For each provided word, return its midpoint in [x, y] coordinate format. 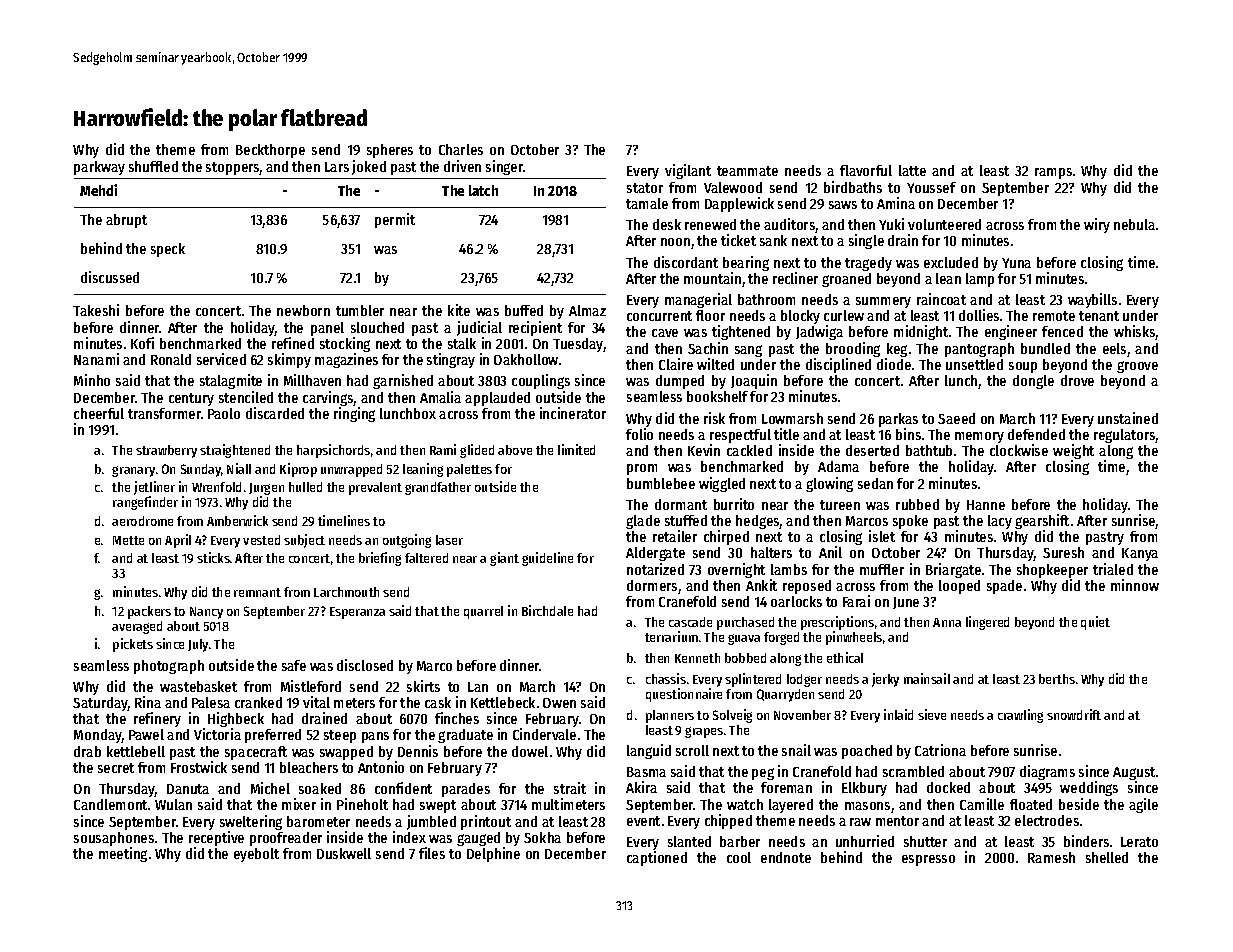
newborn [303, 310]
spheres [390, 151]
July [198, 645]
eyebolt [256, 855]
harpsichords [333, 451]
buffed [524, 310]
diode [894, 364]
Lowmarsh [792, 418]
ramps [1053, 173]
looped [959, 587]
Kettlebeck [503, 702]
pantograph [979, 350]
